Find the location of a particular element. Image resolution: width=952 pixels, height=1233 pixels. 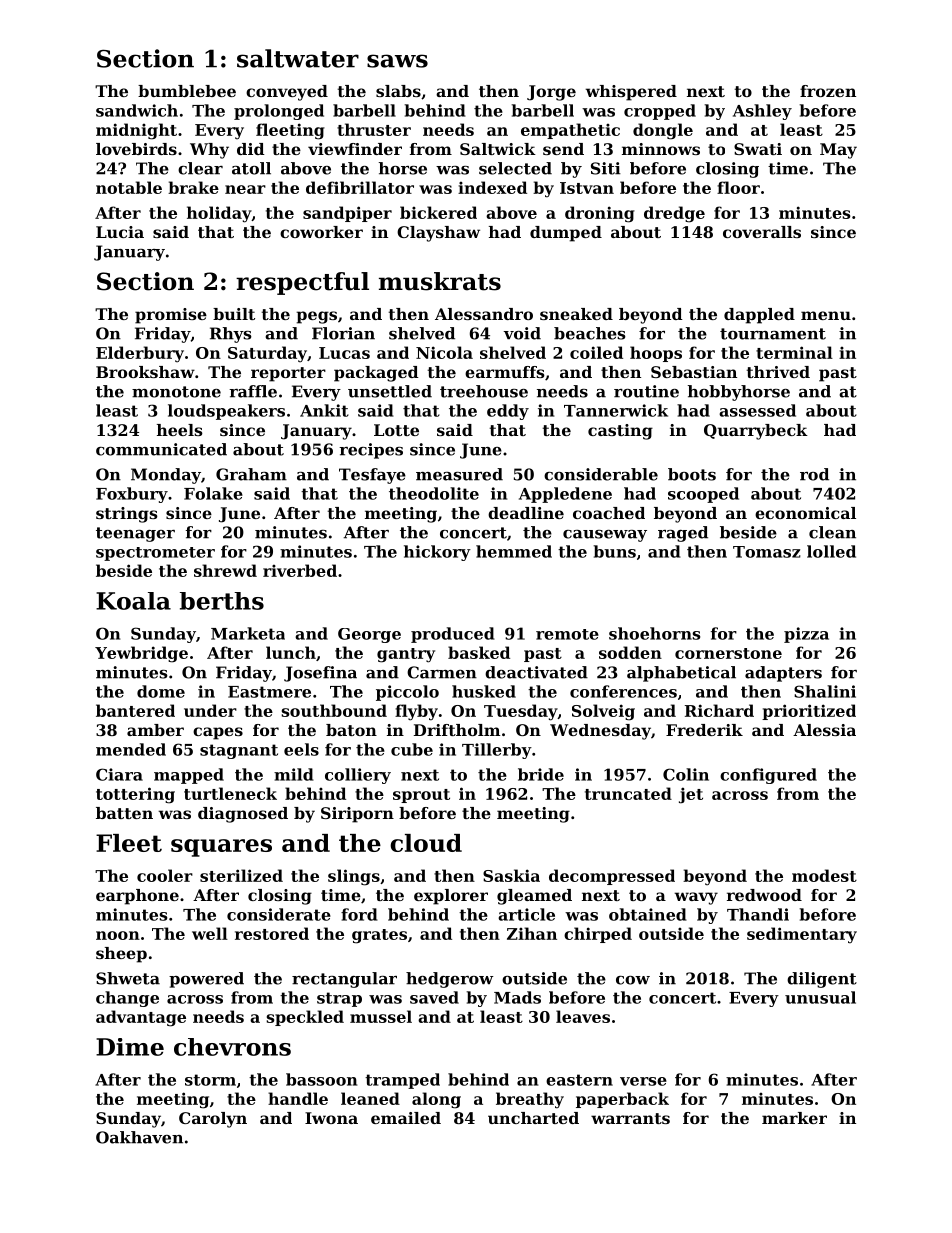

uncharted is located at coordinates (533, 1118).
